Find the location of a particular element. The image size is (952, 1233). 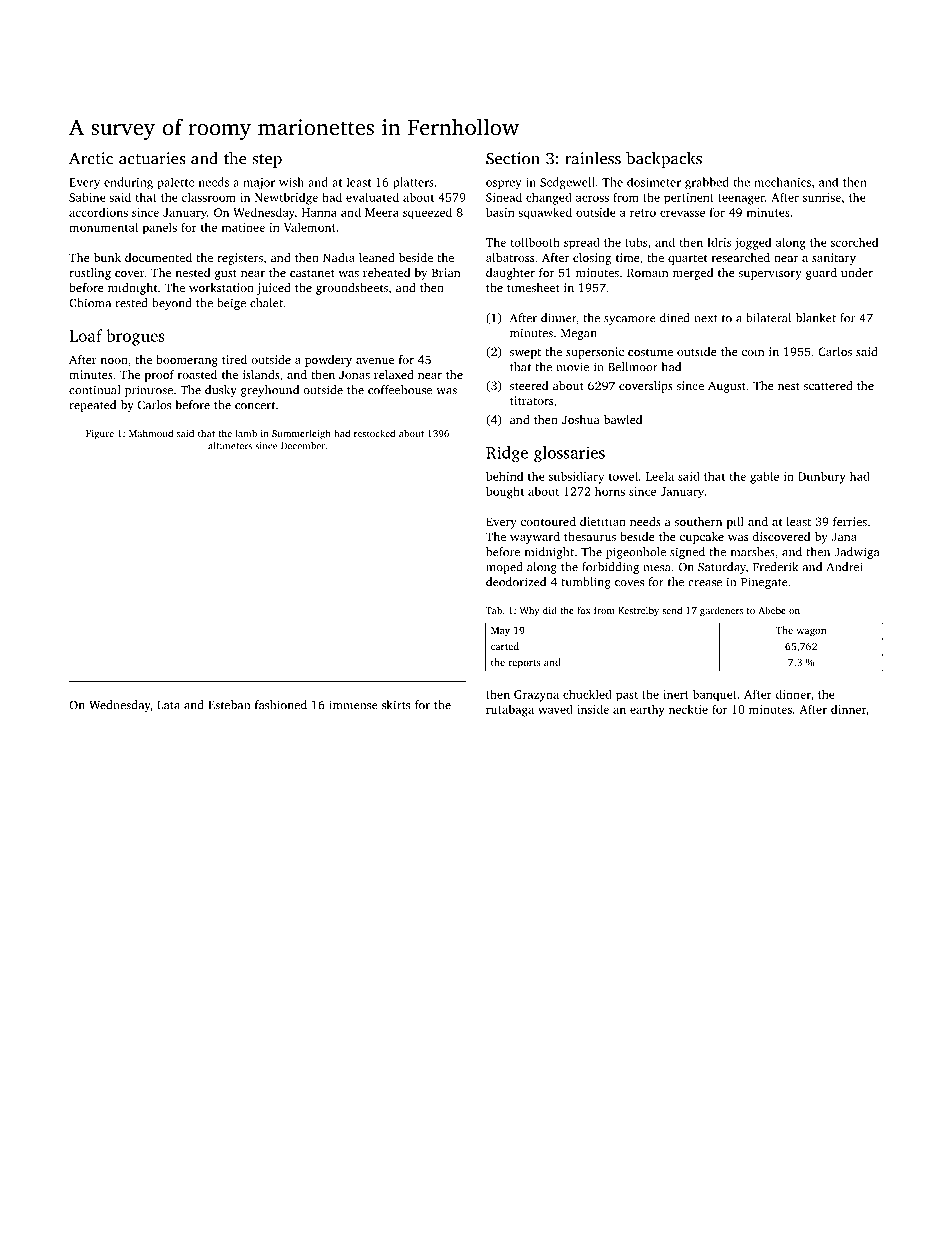

coin is located at coordinates (753, 351).
